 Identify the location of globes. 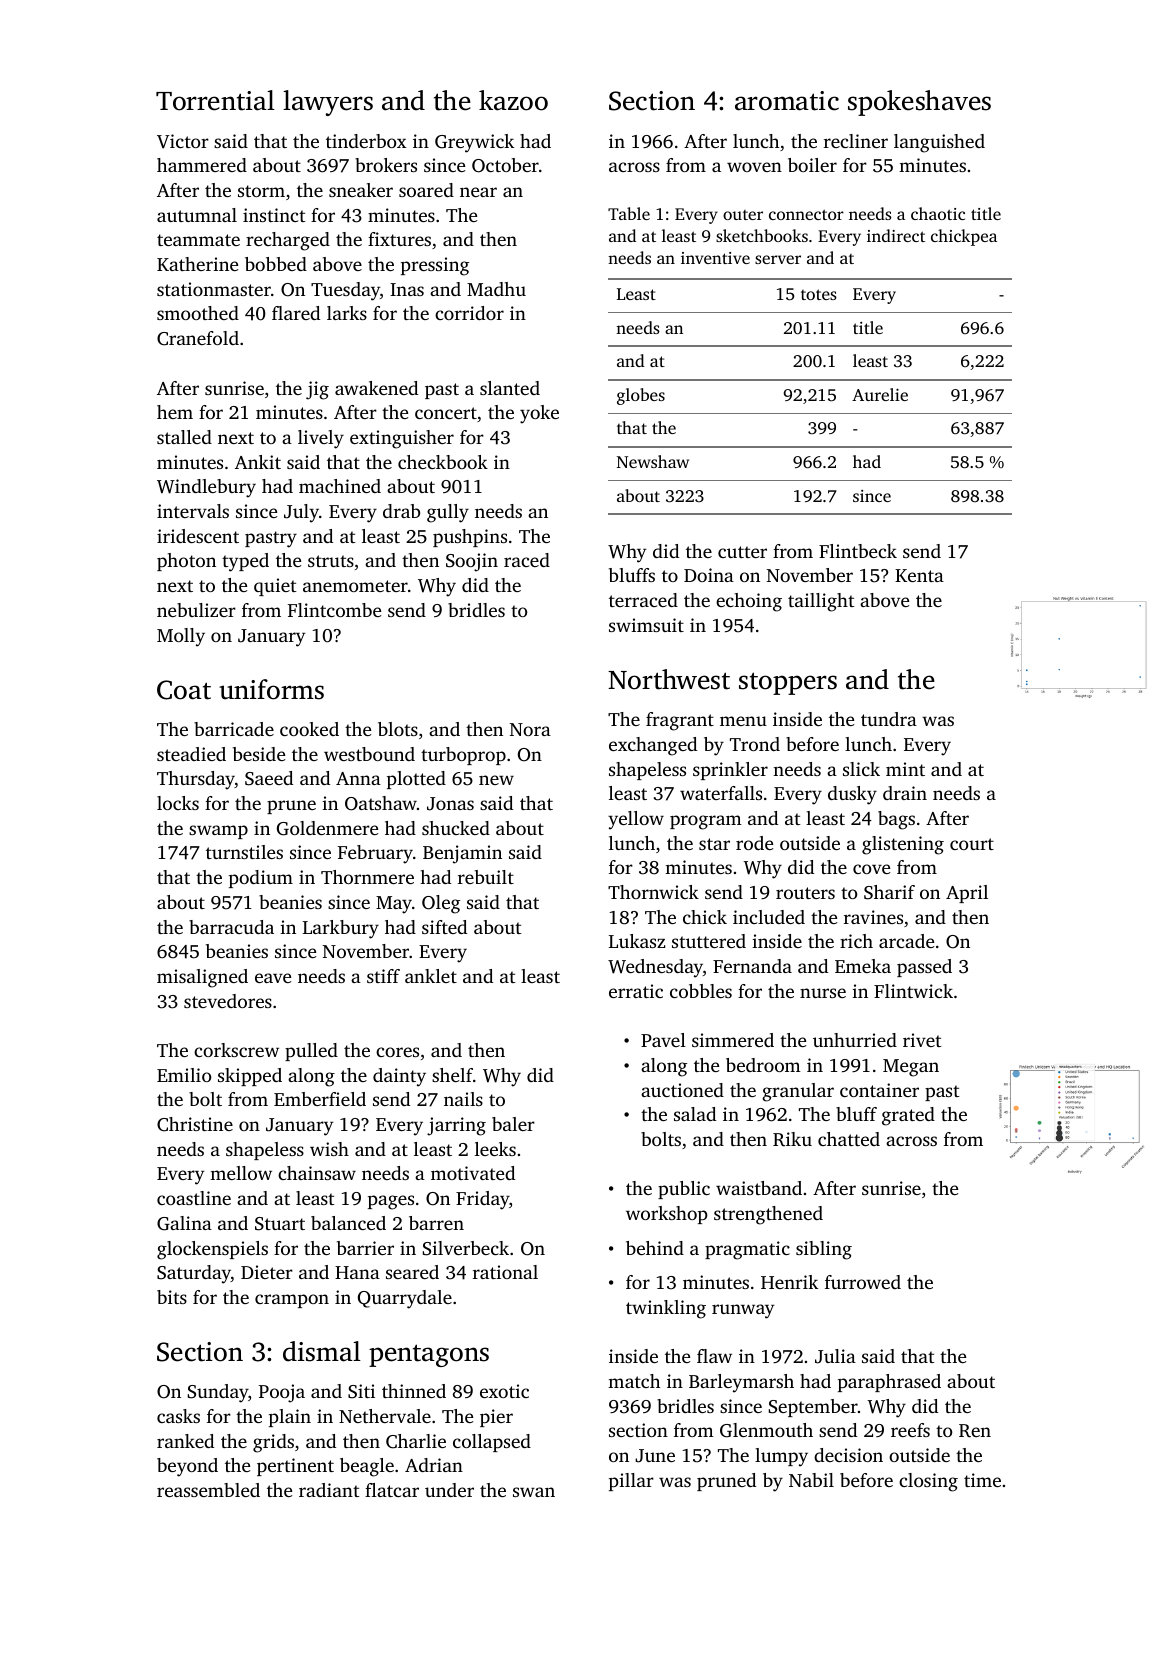
(641, 396).
